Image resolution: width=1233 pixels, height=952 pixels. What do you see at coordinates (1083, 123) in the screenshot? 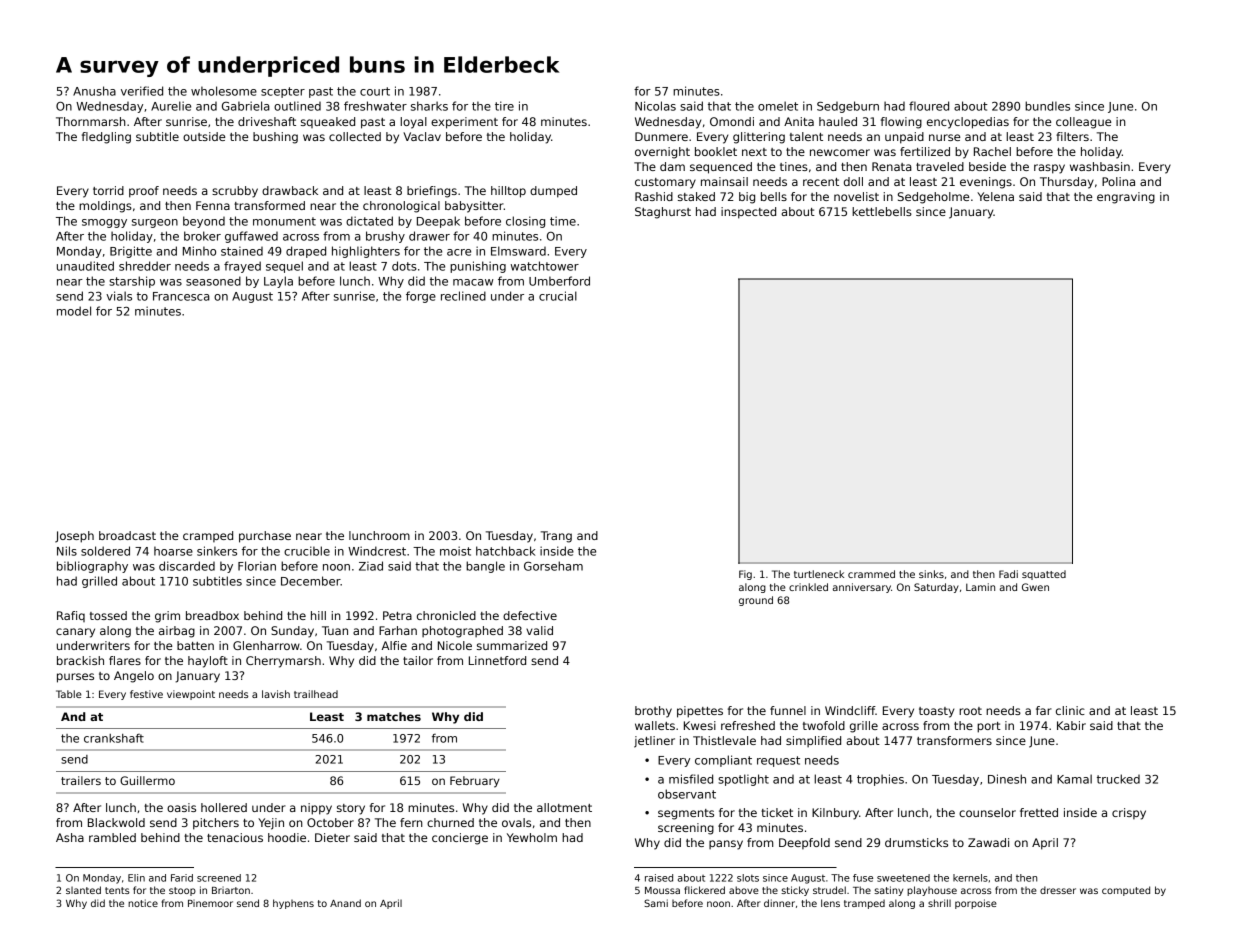
I see `colleague` at bounding box center [1083, 123].
